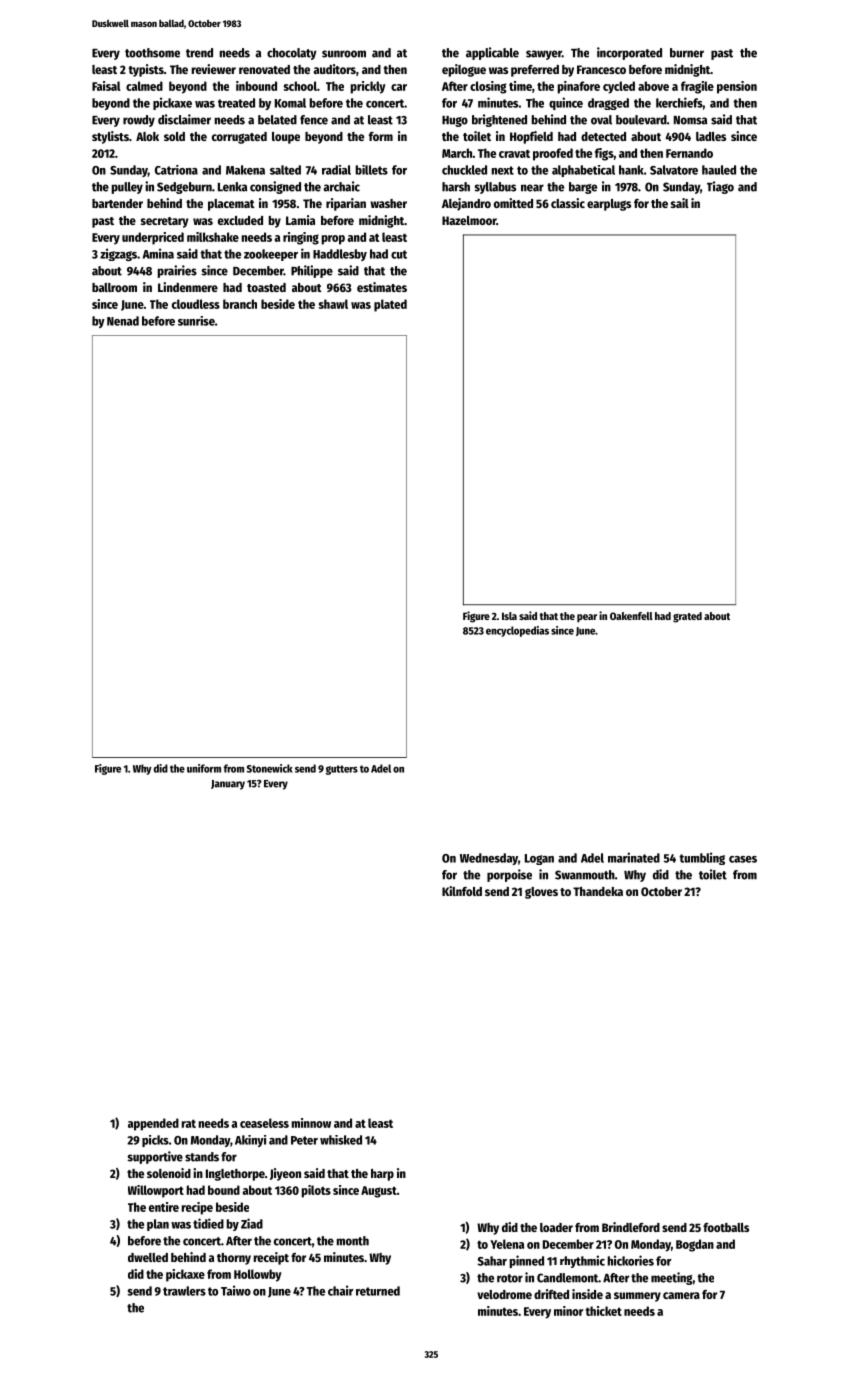 Image resolution: width=849 pixels, height=1400 pixels. What do you see at coordinates (687, 617) in the screenshot?
I see `grated` at bounding box center [687, 617].
